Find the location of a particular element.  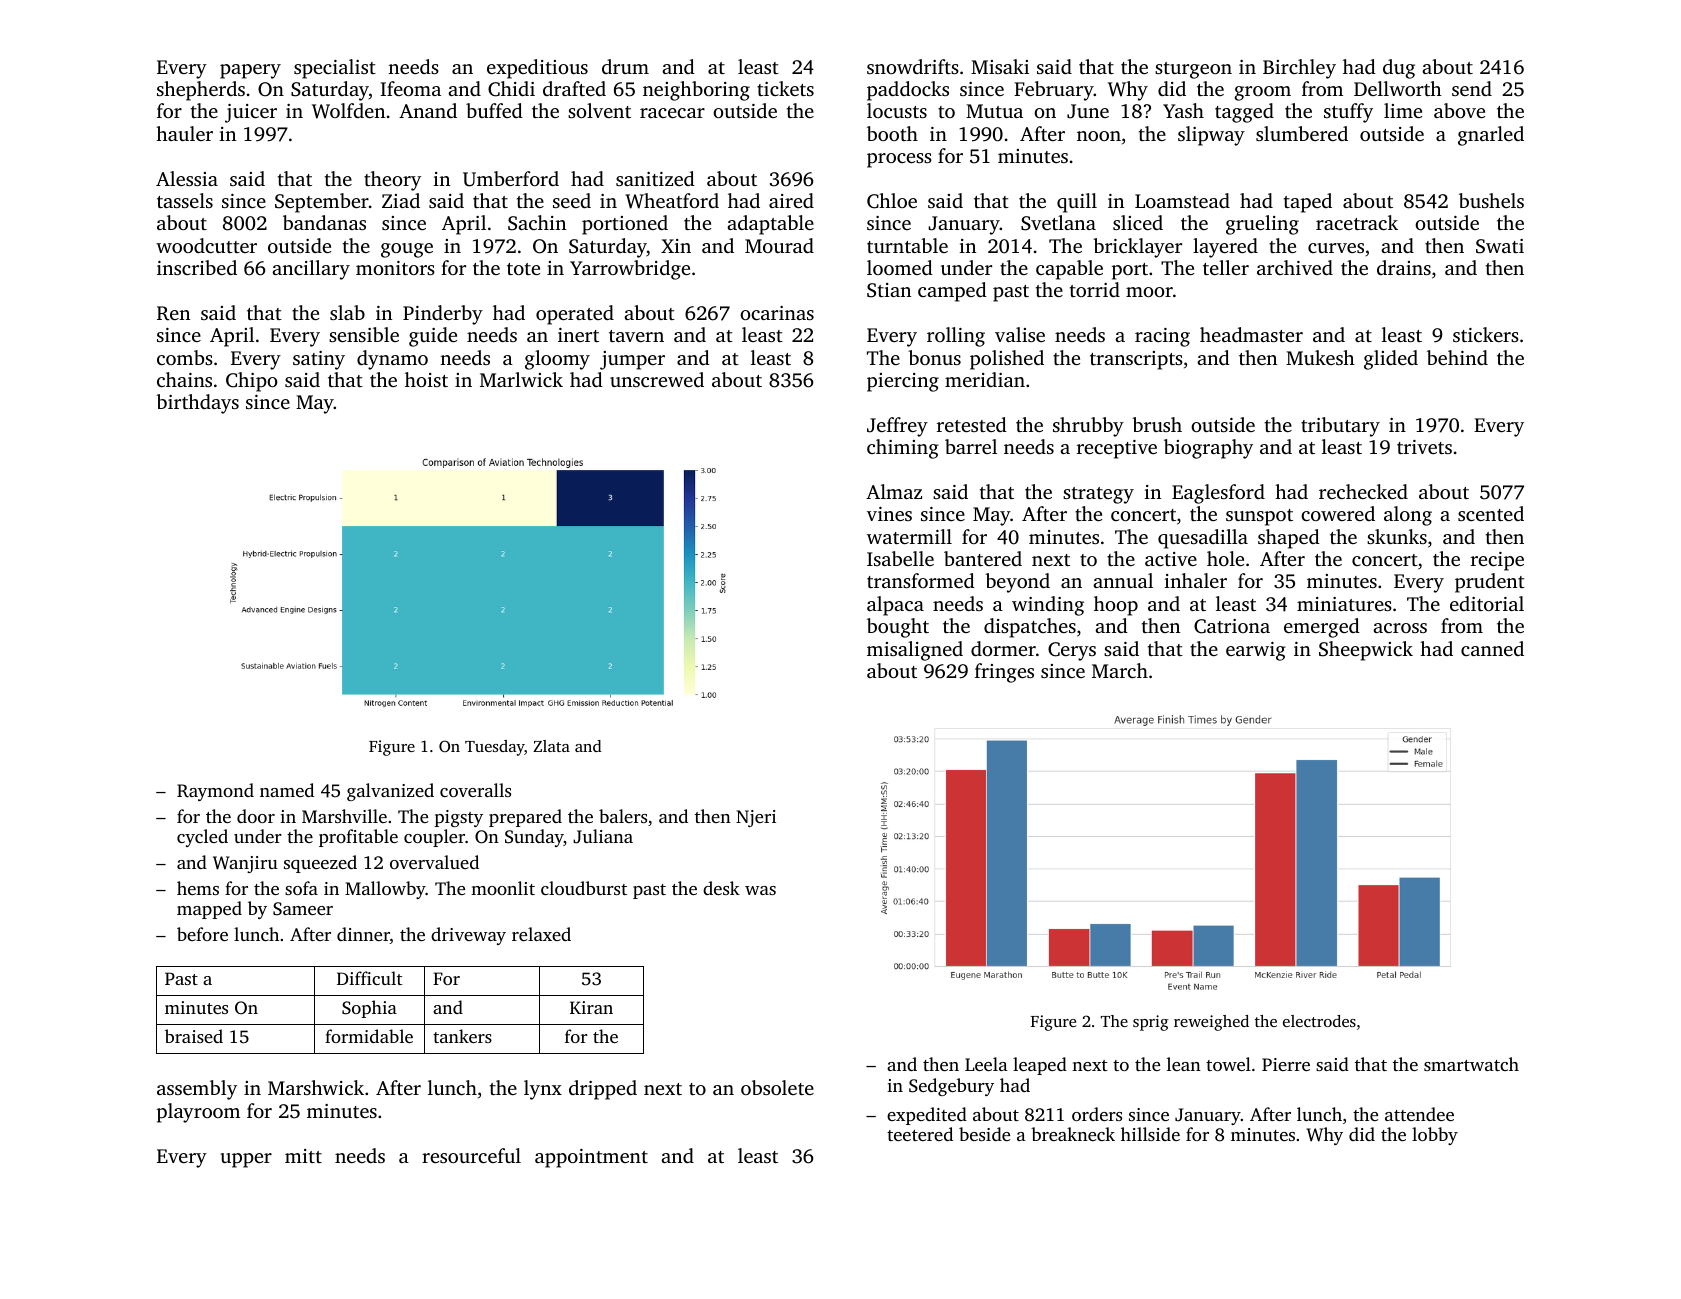

balers is located at coordinates (623, 816).
